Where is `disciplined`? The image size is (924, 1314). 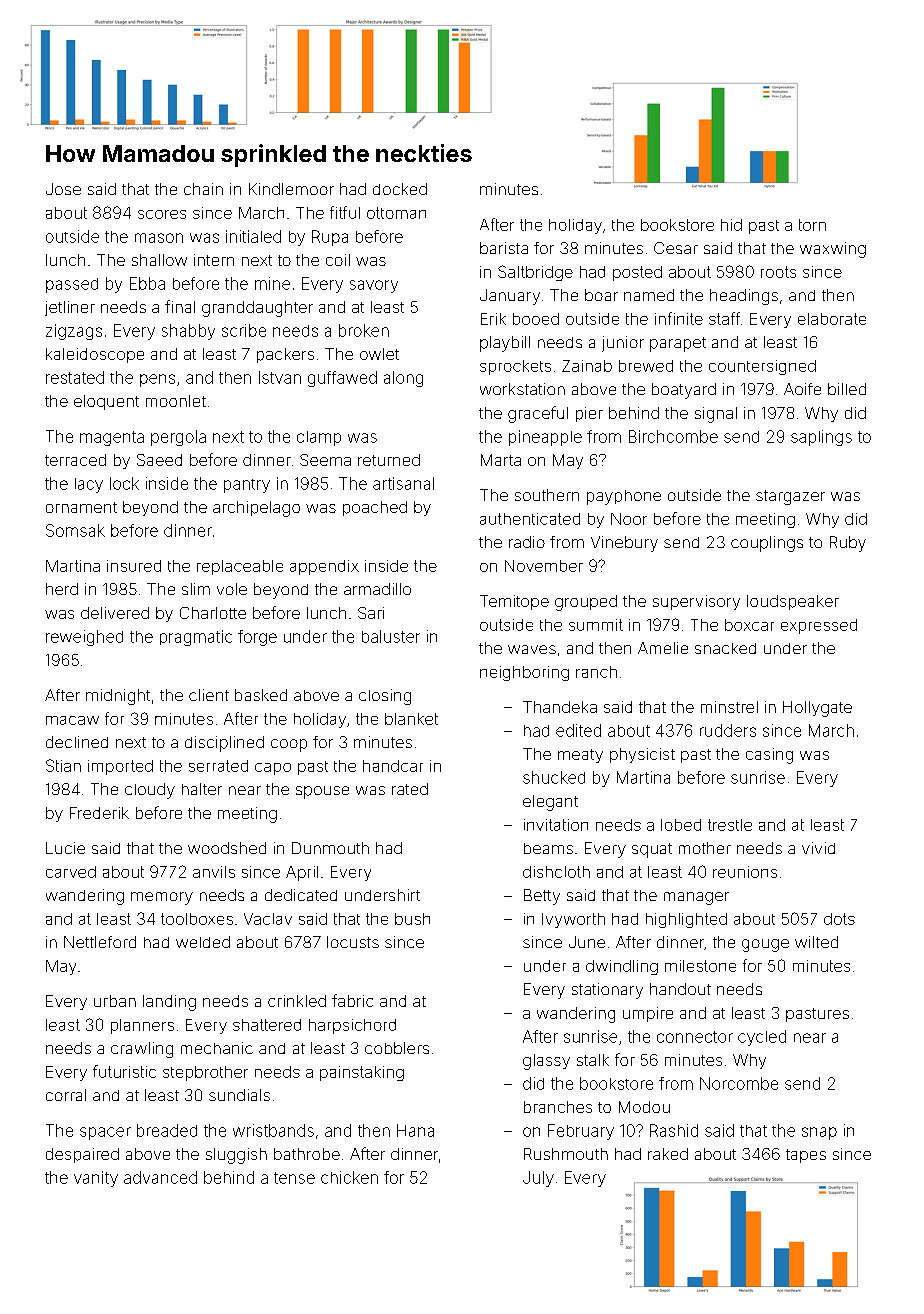
disciplined is located at coordinates (224, 744).
